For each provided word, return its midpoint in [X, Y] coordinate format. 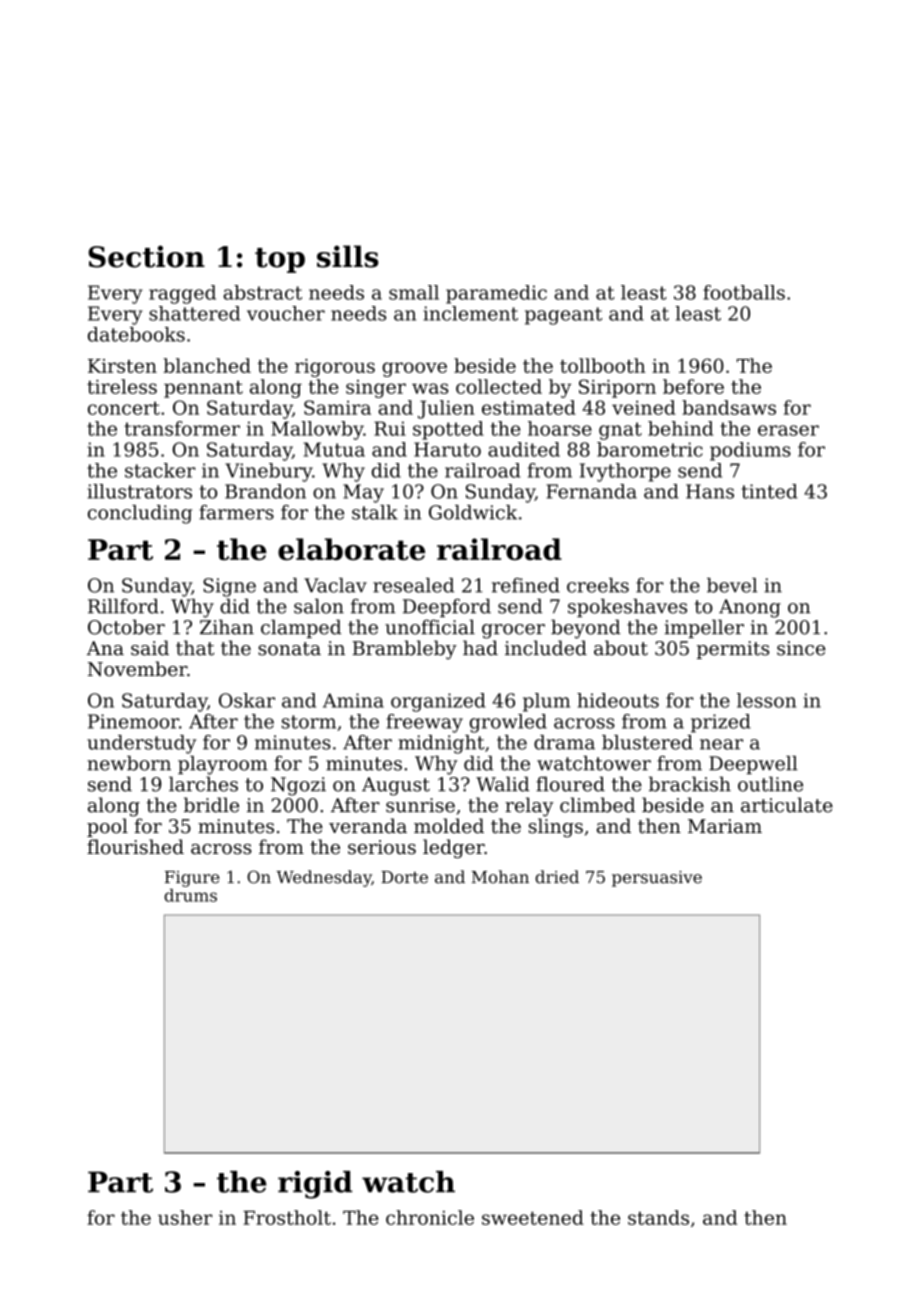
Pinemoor [133, 721]
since [801, 648]
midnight [441, 744]
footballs [744, 292]
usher [185, 1217]
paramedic [496, 294]
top [280, 260]
